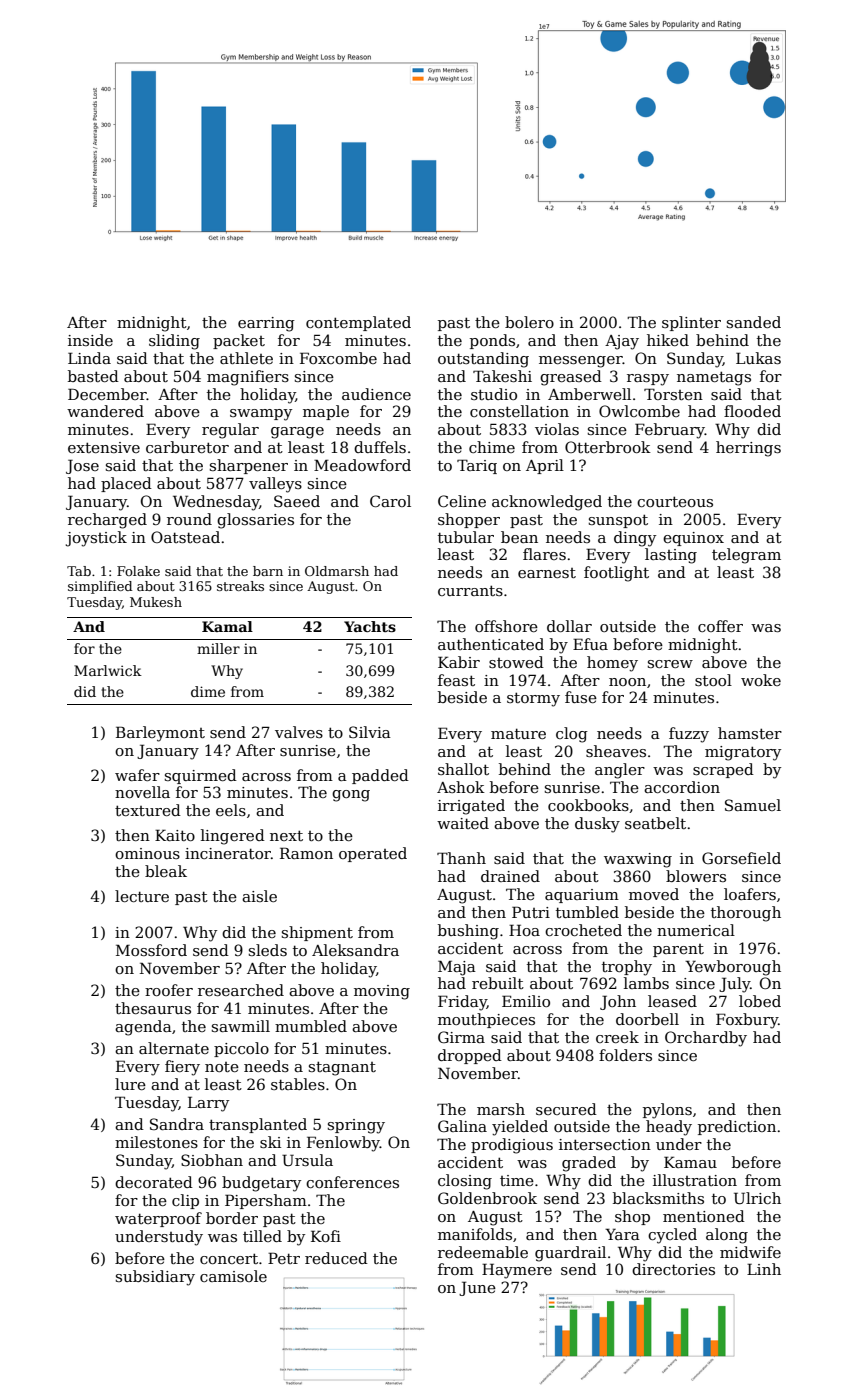  I want to click on inside, so click(90, 340).
